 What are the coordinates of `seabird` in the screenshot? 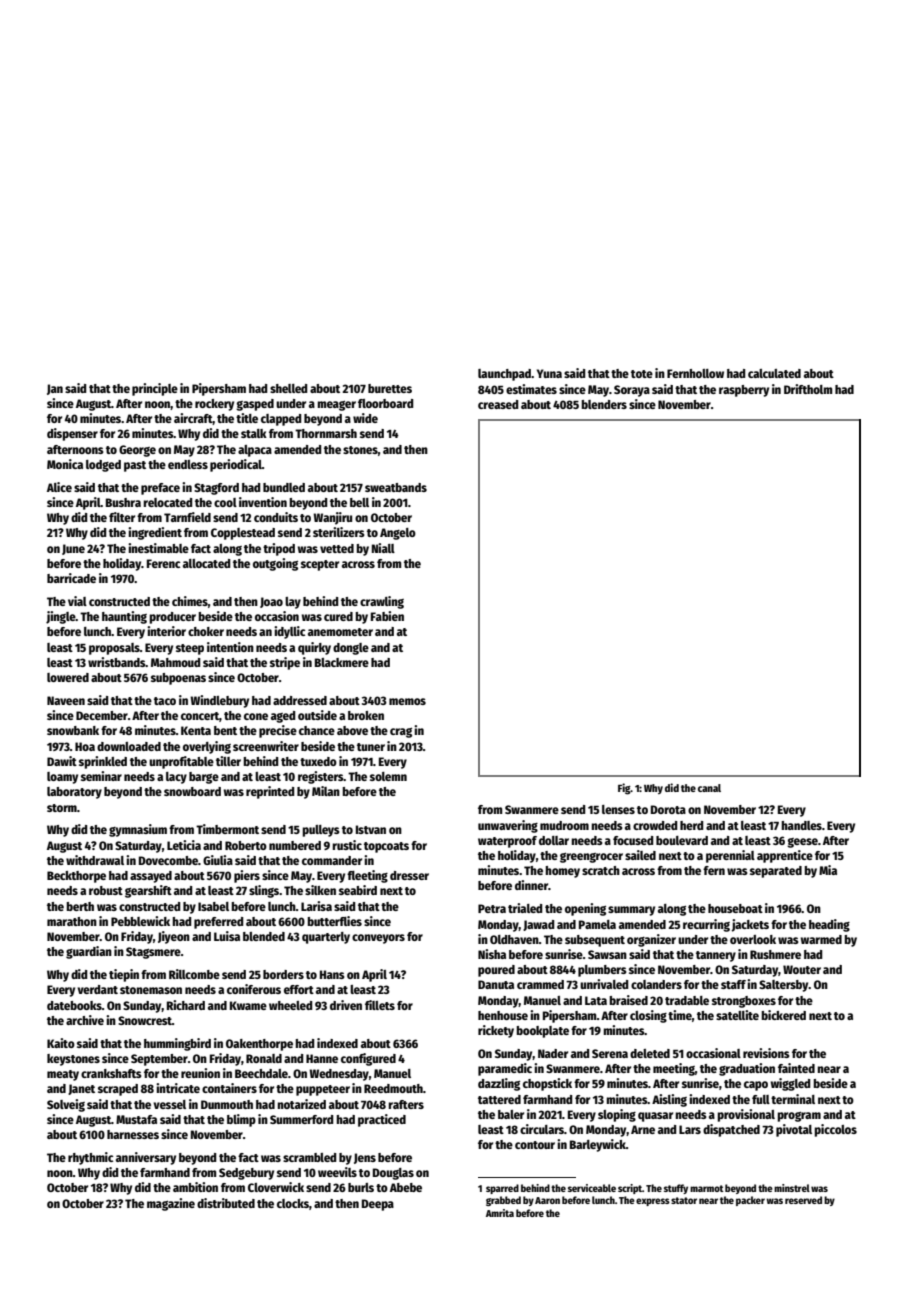 It's located at (358, 890).
